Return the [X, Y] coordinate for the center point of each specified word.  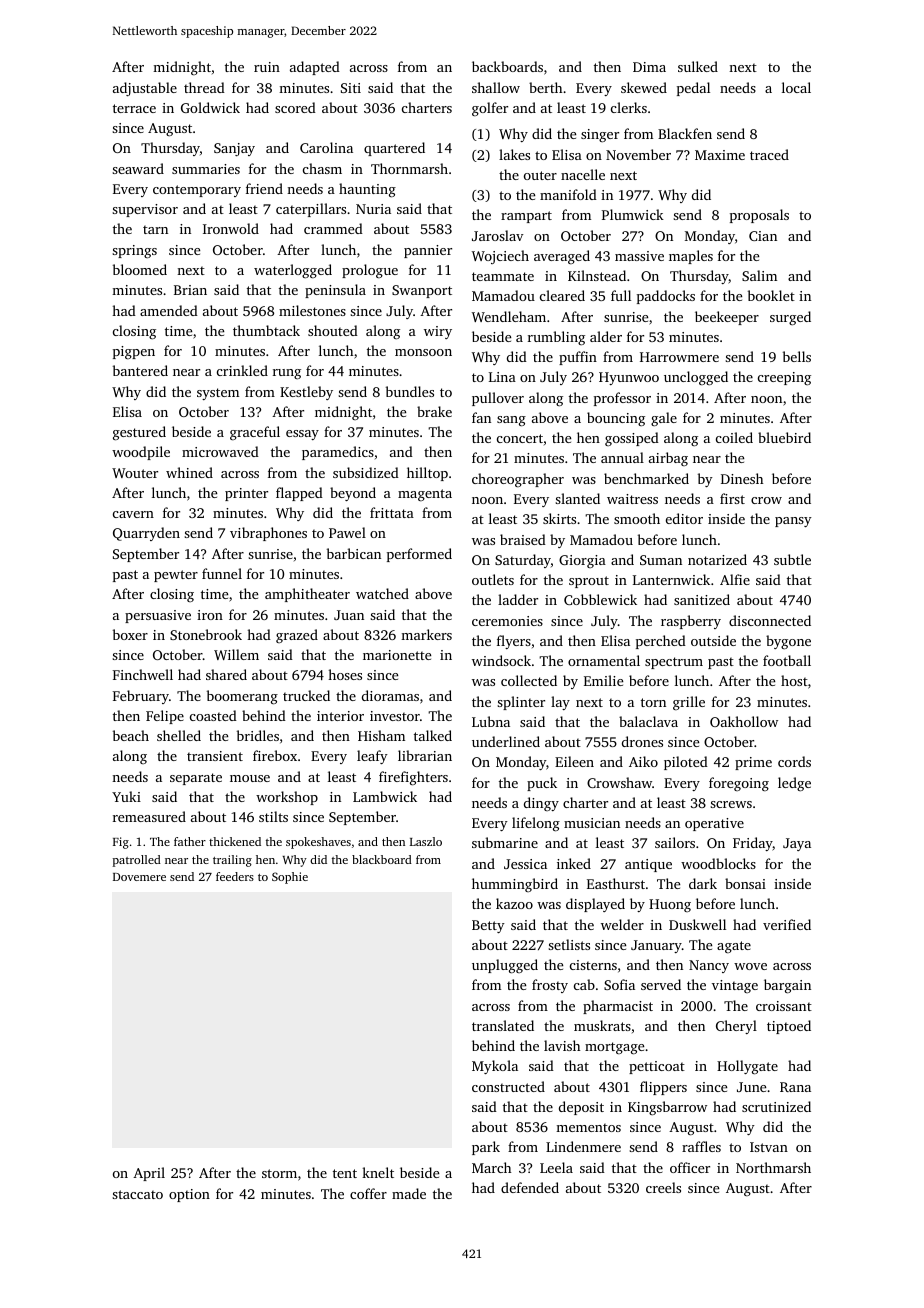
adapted [315, 68]
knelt [378, 1172]
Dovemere [139, 877]
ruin [267, 67]
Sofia [619, 984]
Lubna [491, 721]
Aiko [643, 761]
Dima [649, 67]
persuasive [158, 616]
